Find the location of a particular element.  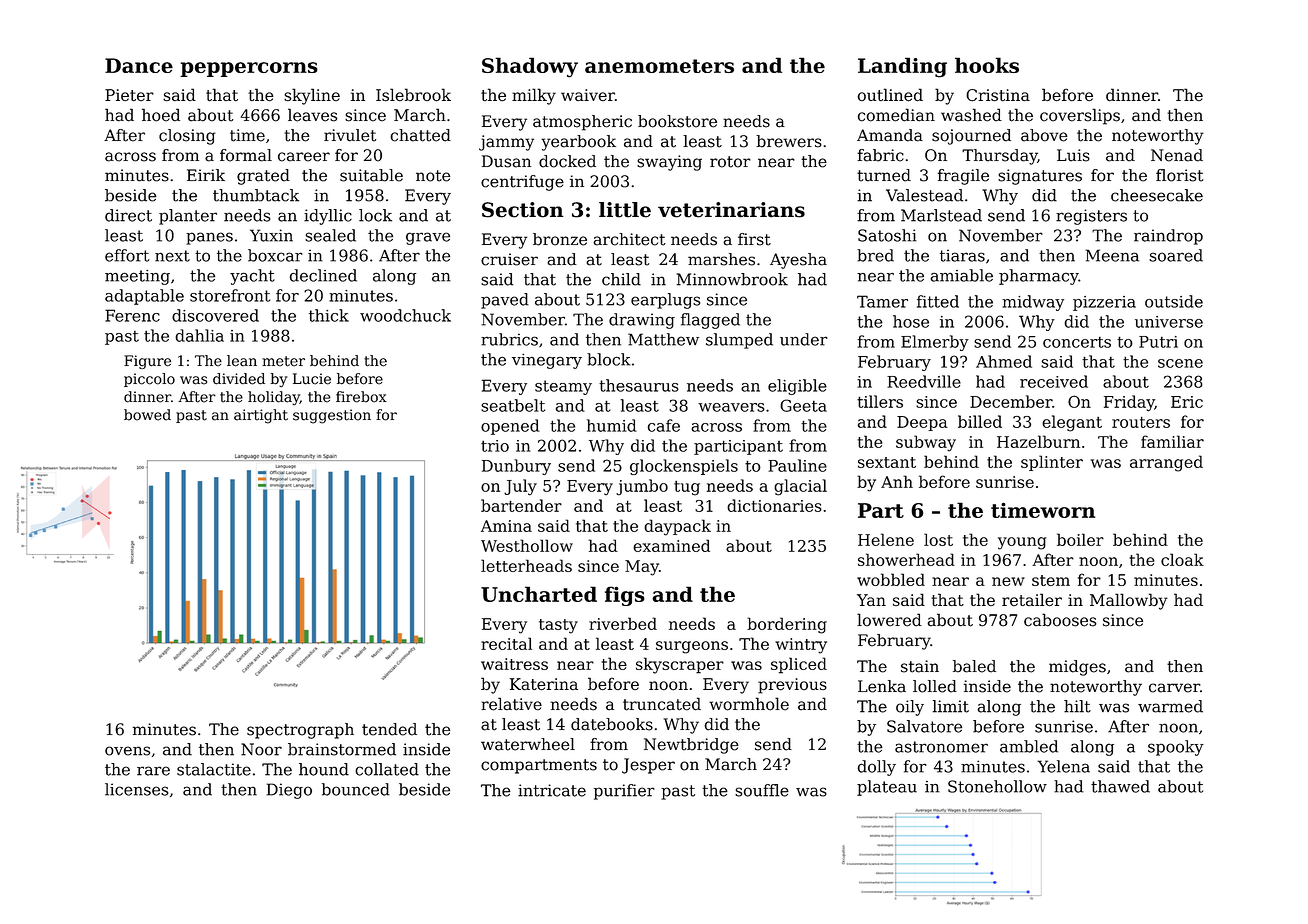

thawed is located at coordinates (1120, 786).
